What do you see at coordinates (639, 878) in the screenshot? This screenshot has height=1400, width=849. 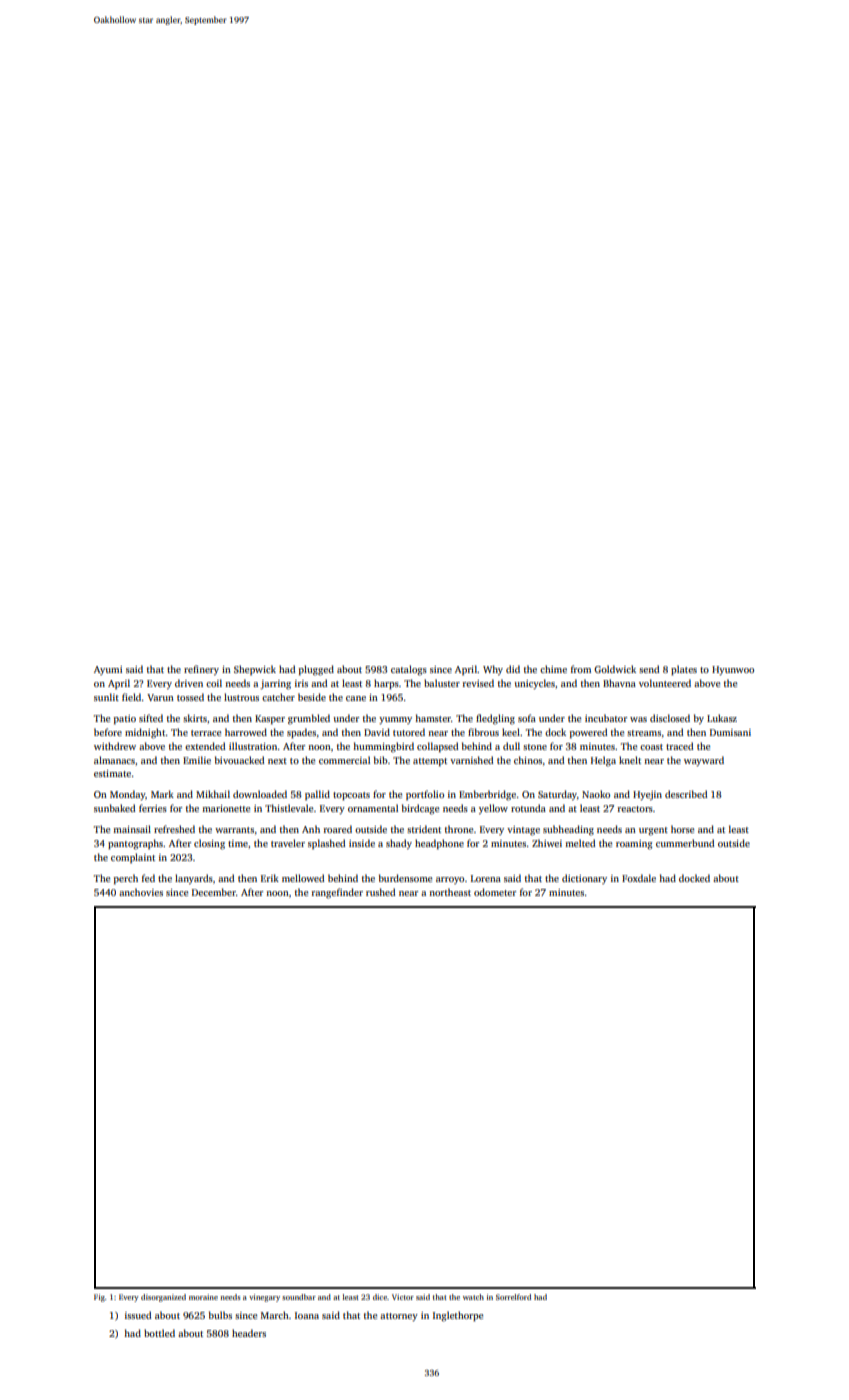 I see `Foxdale` at bounding box center [639, 878].
